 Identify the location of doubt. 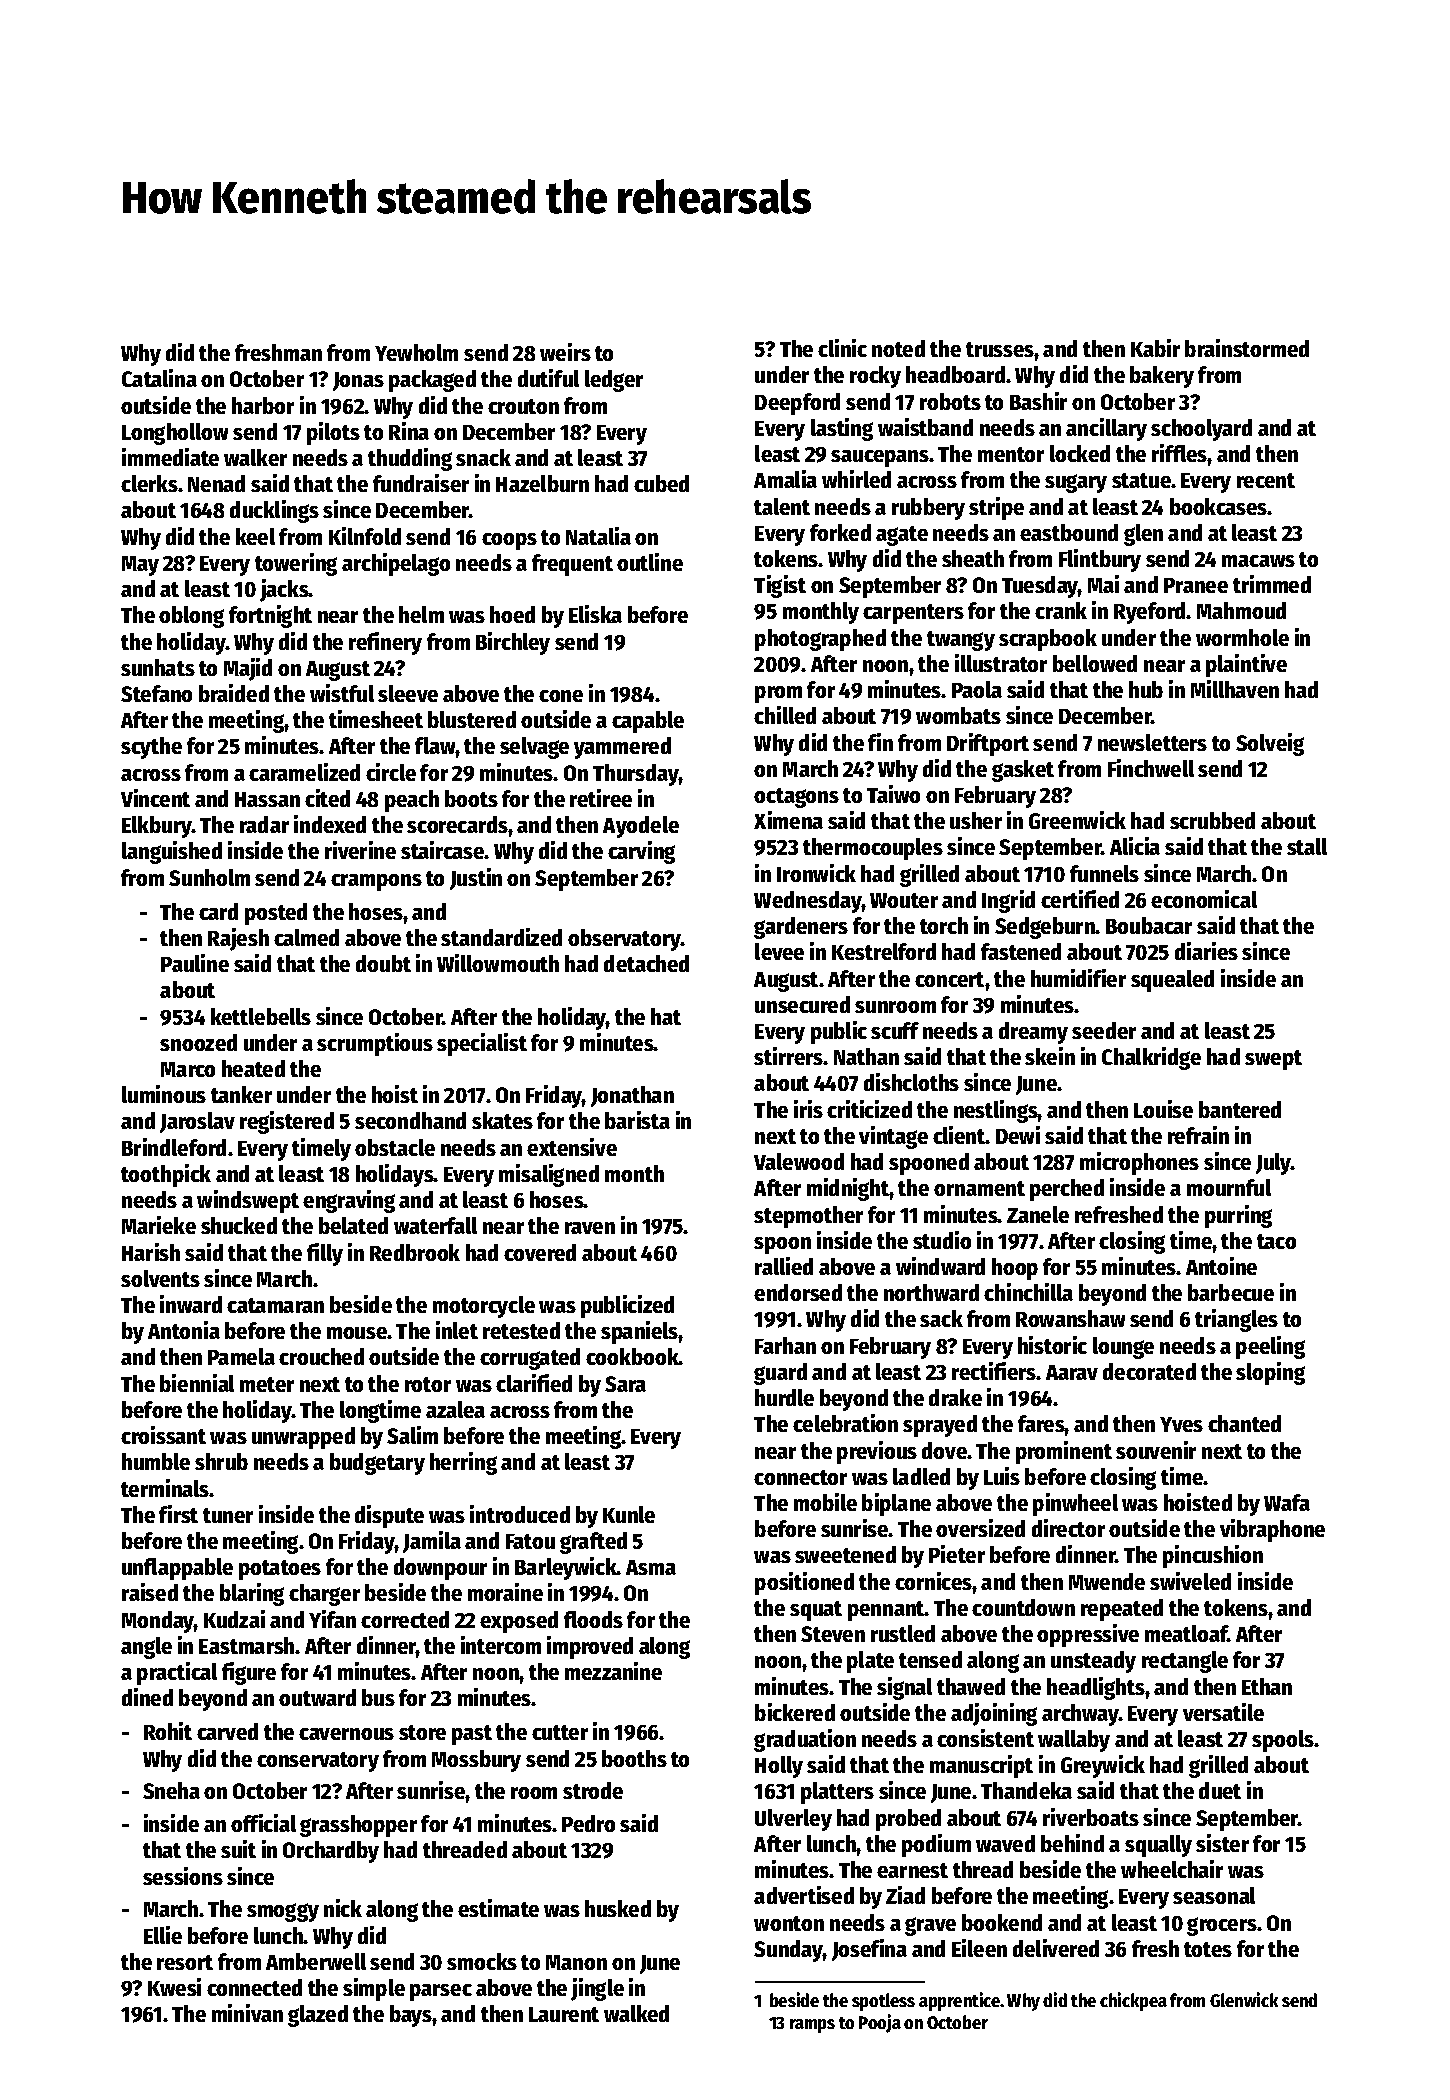
(383, 963).
